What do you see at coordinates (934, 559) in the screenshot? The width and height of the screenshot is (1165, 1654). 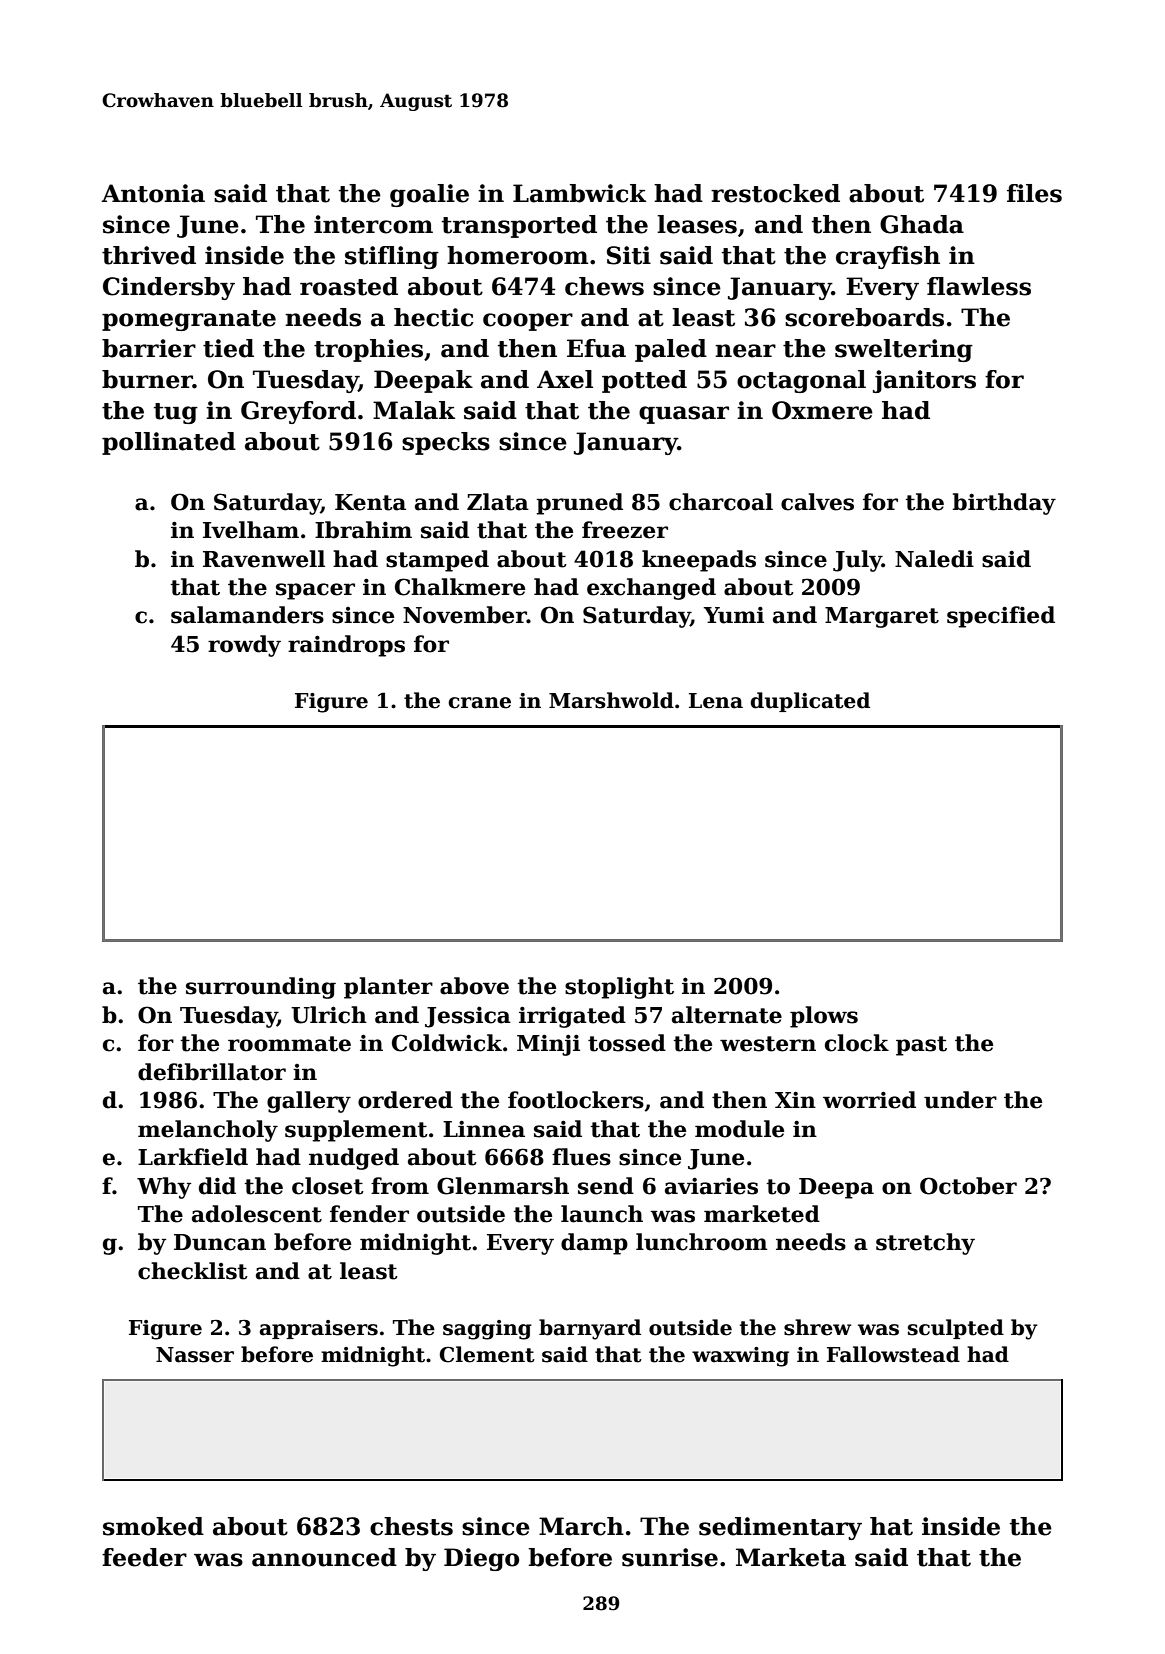 I see `Naledi` at bounding box center [934, 559].
